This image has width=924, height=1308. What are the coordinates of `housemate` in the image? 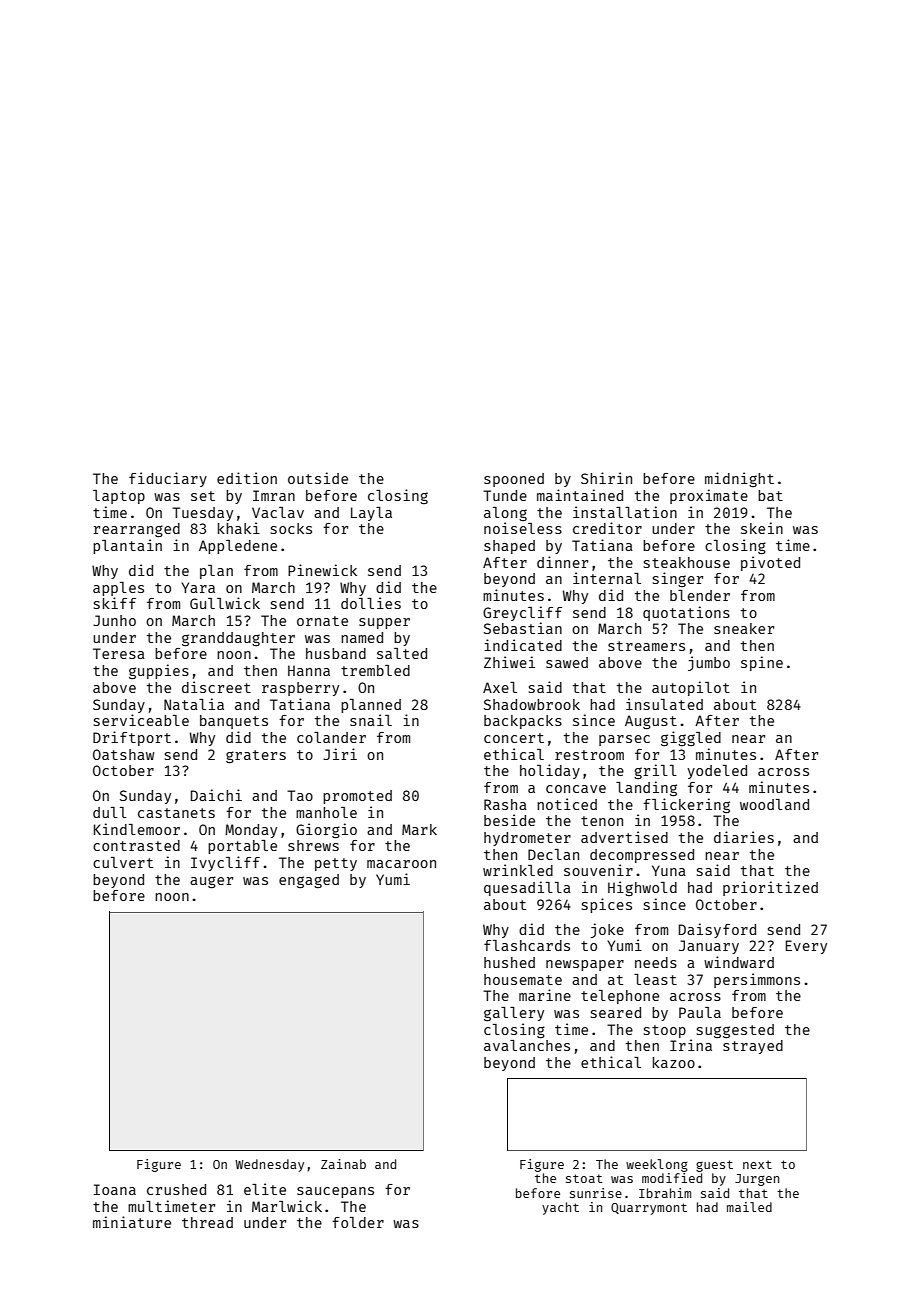 It's located at (523, 979).
